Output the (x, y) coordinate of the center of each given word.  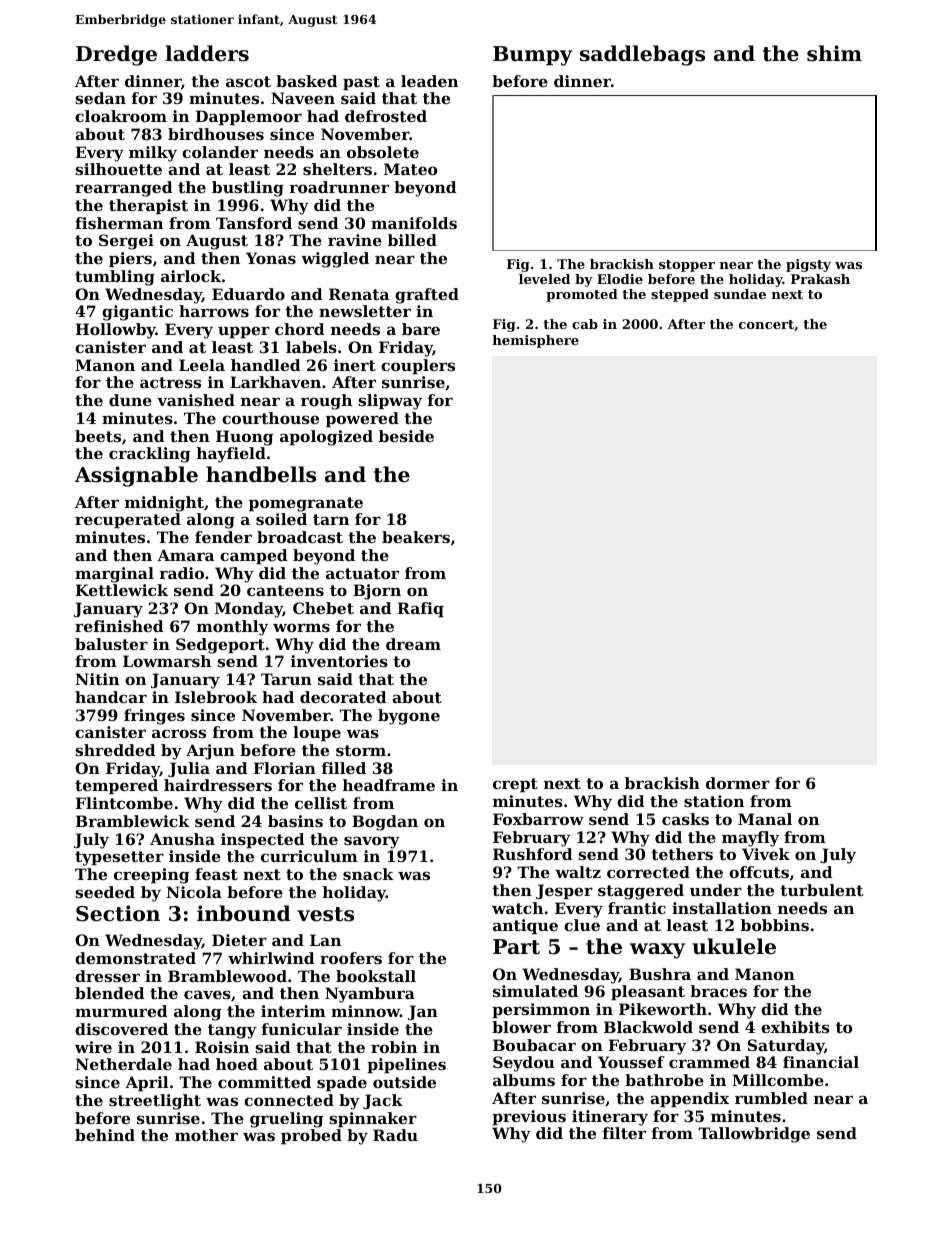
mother (206, 1135)
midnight (164, 504)
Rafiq (421, 609)
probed (311, 1136)
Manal (765, 819)
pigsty (808, 265)
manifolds (414, 223)
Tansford (254, 223)
